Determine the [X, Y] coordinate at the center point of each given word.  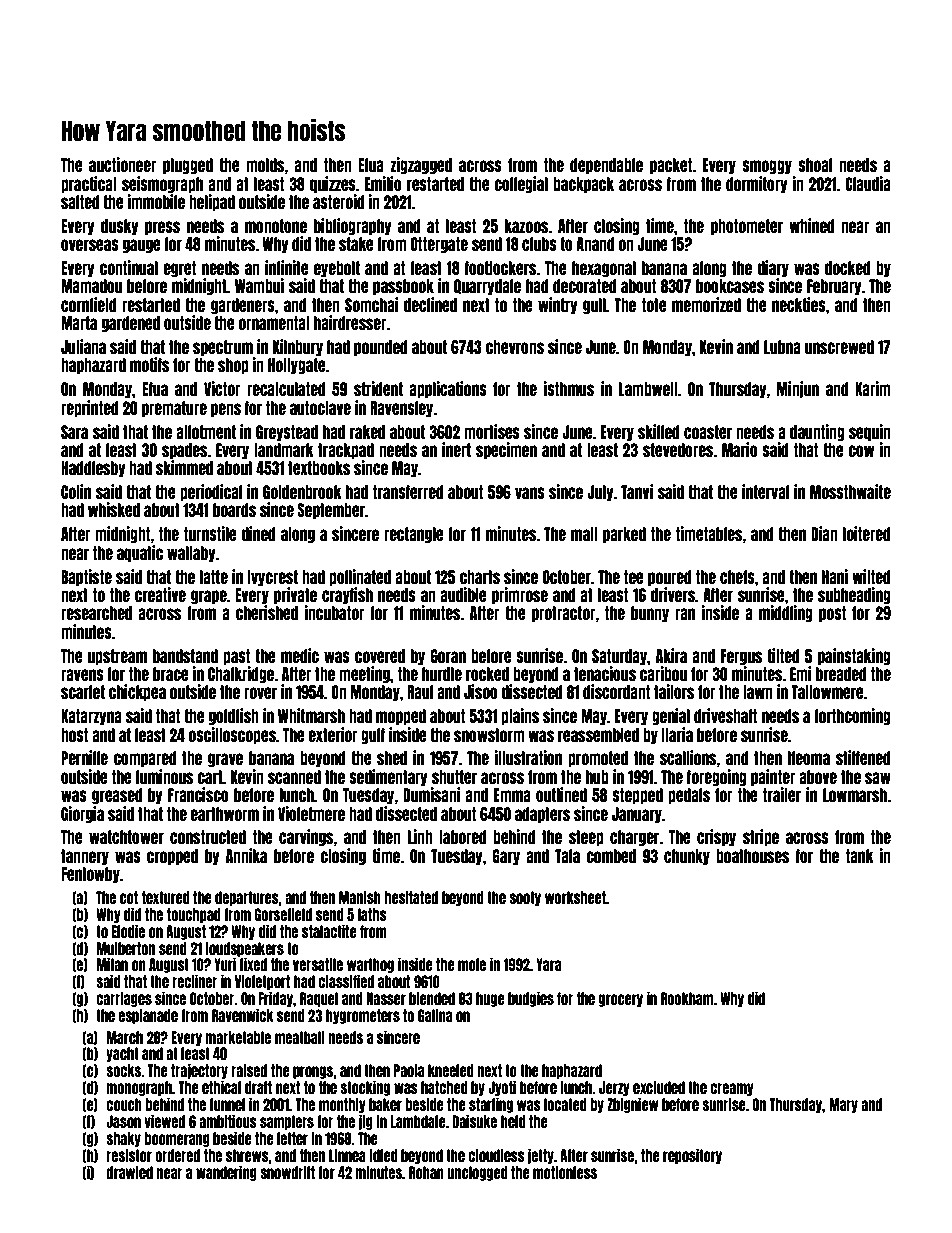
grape [209, 597]
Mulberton [126, 948]
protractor [564, 614]
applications [448, 389]
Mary [843, 1105]
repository [692, 1156]
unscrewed [839, 347]
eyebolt [337, 269]
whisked [114, 509]
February [834, 287]
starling [491, 1105]
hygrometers [363, 1016]
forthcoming [852, 716]
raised [249, 1070]
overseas [90, 245]
